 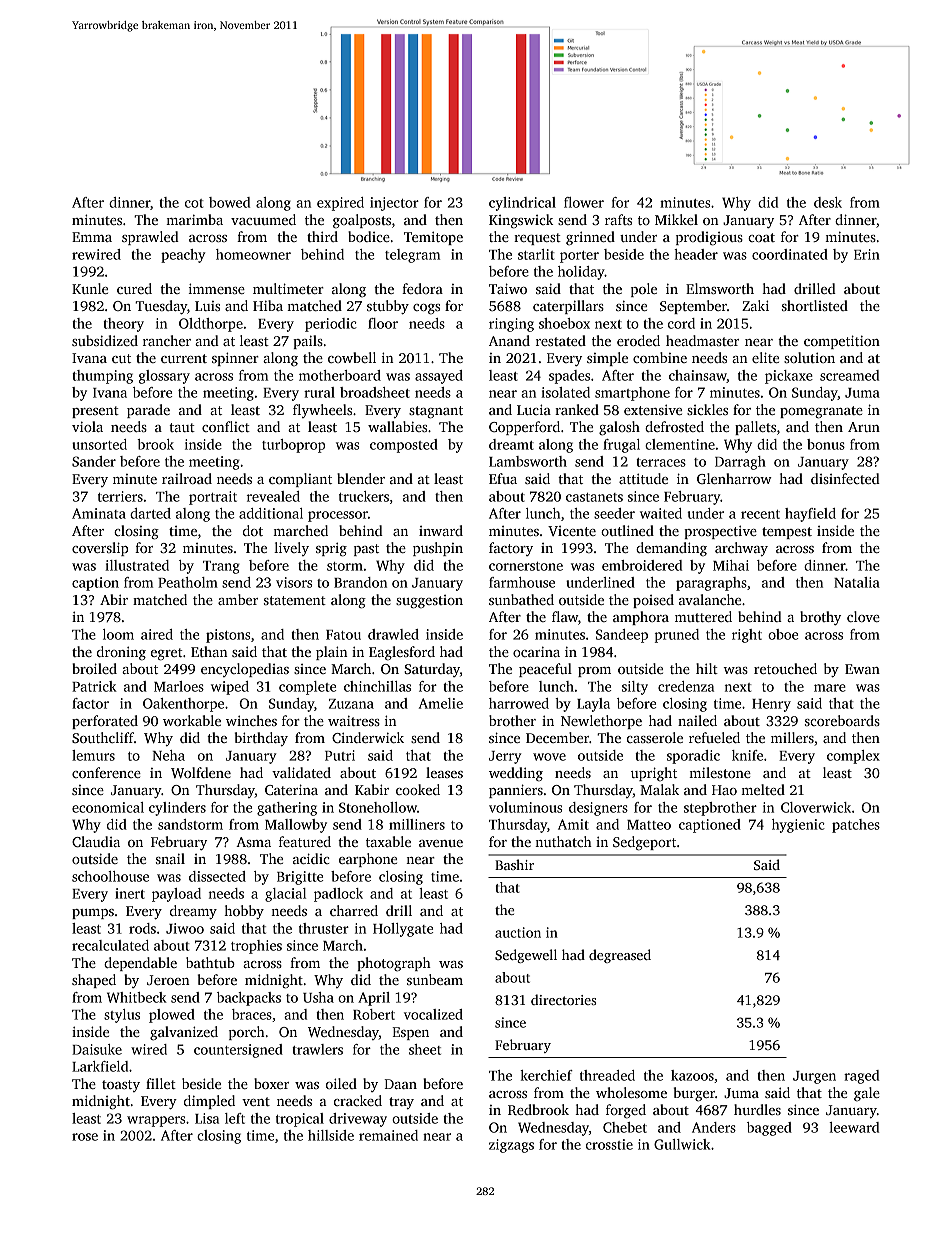 What do you see at coordinates (549, 757) in the screenshot?
I see `wove` at bounding box center [549, 757].
